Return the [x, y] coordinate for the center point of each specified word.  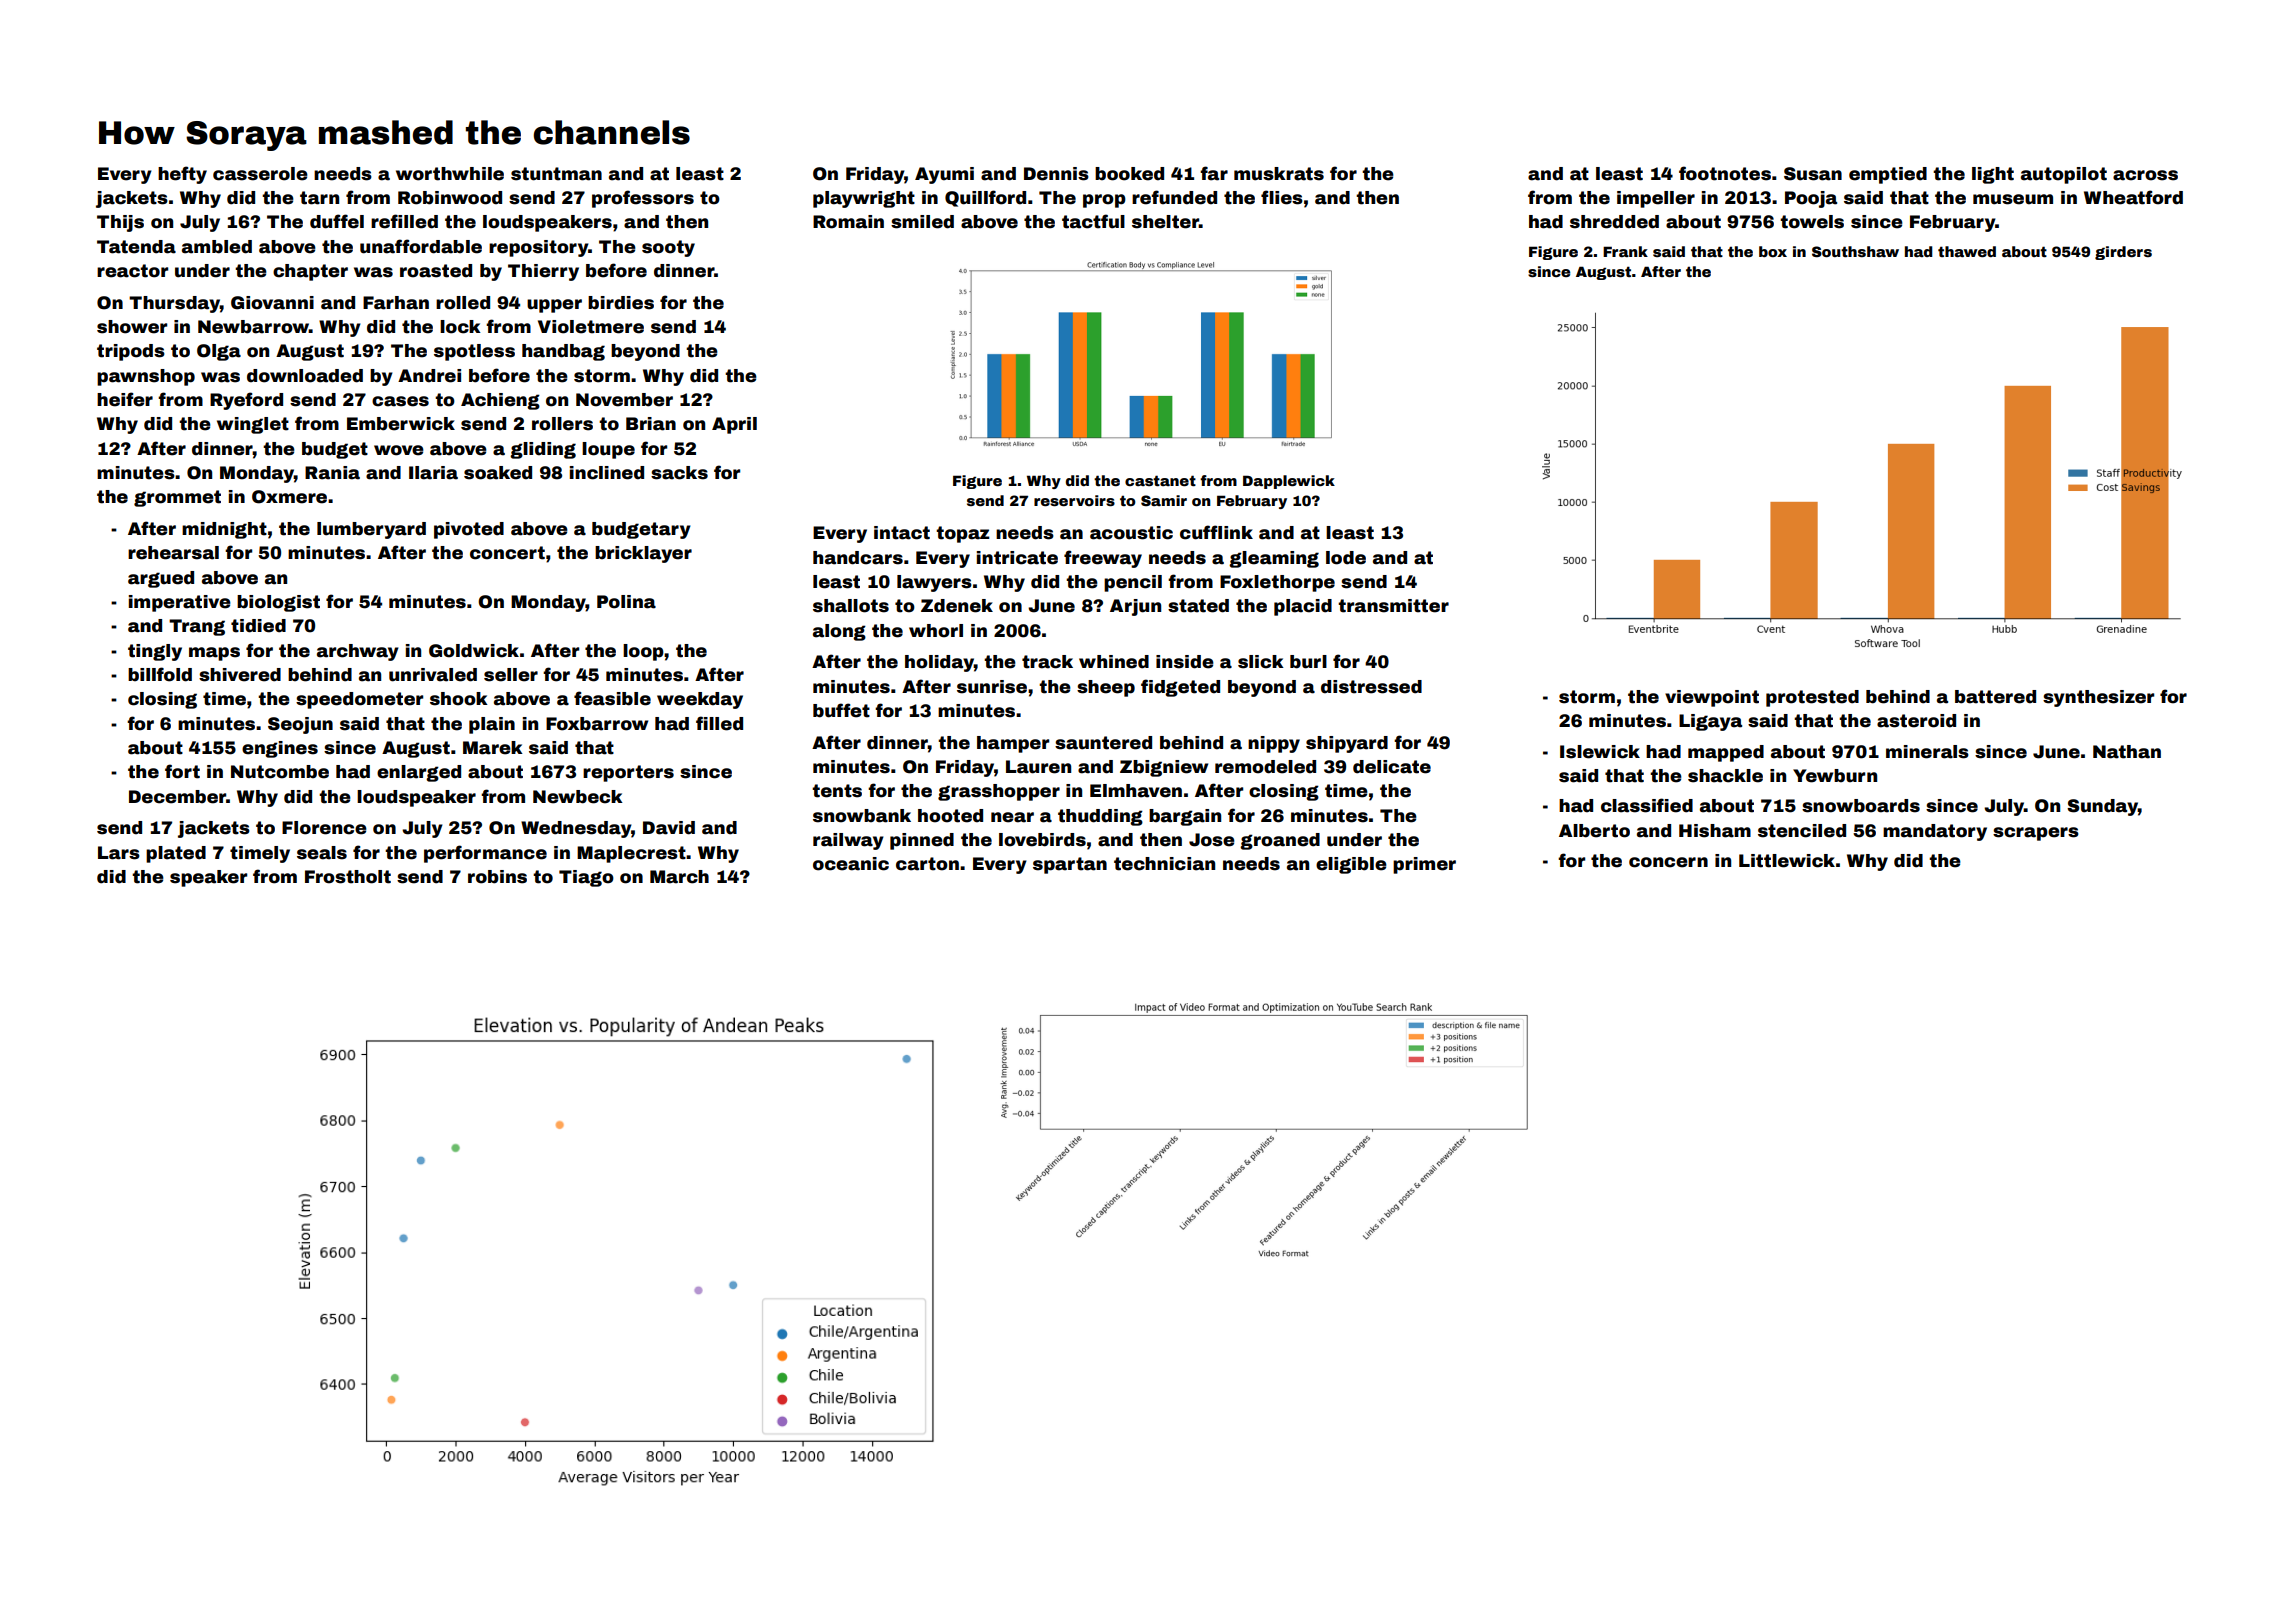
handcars [858, 558]
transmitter [1393, 606]
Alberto [1594, 831]
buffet [841, 710]
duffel [337, 221]
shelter [1165, 222]
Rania [332, 473]
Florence [324, 828]
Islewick [1600, 752]
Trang [197, 627]
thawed [1967, 251]
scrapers [2036, 834]
